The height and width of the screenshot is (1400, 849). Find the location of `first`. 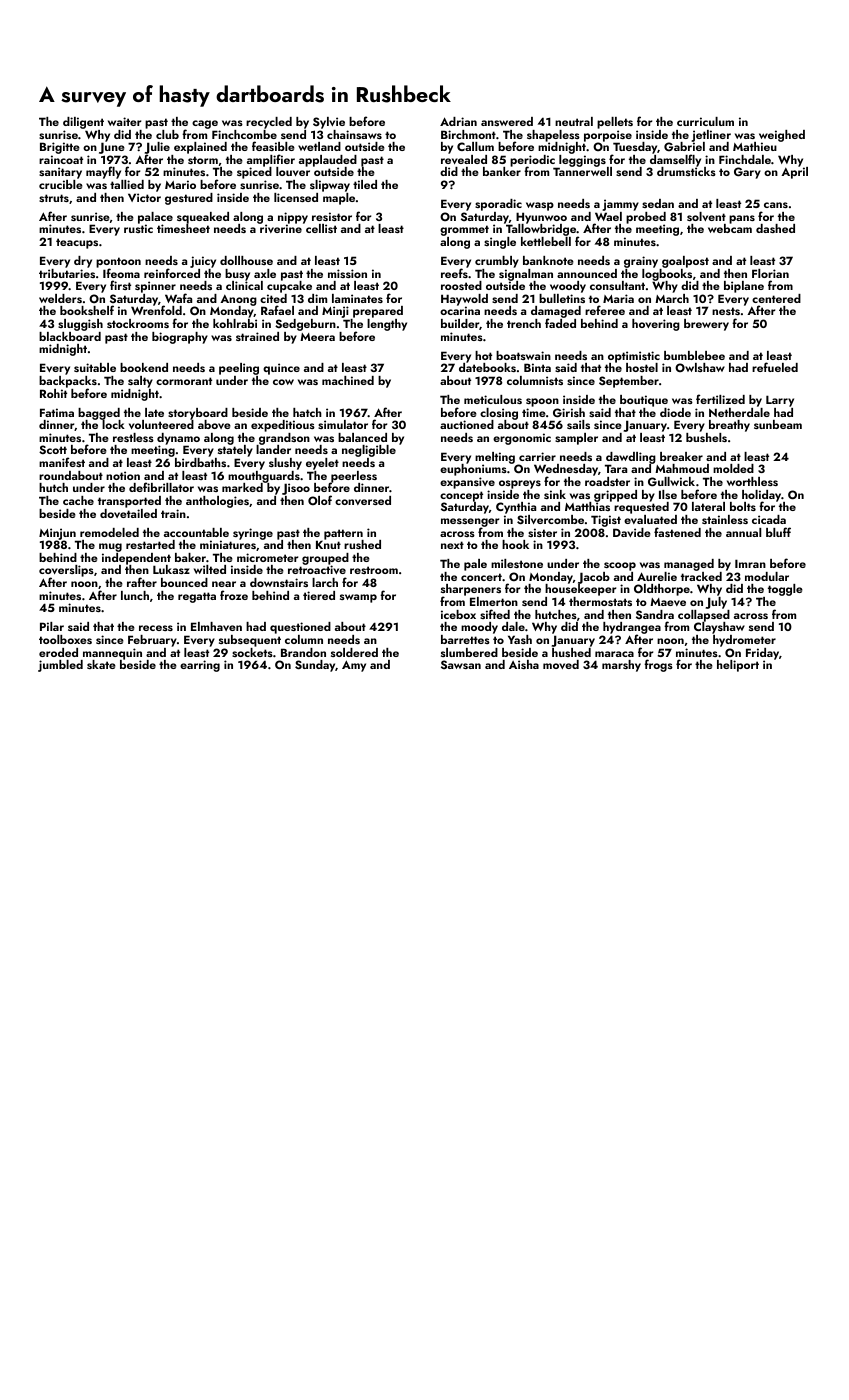

first is located at coordinates (120, 285).
